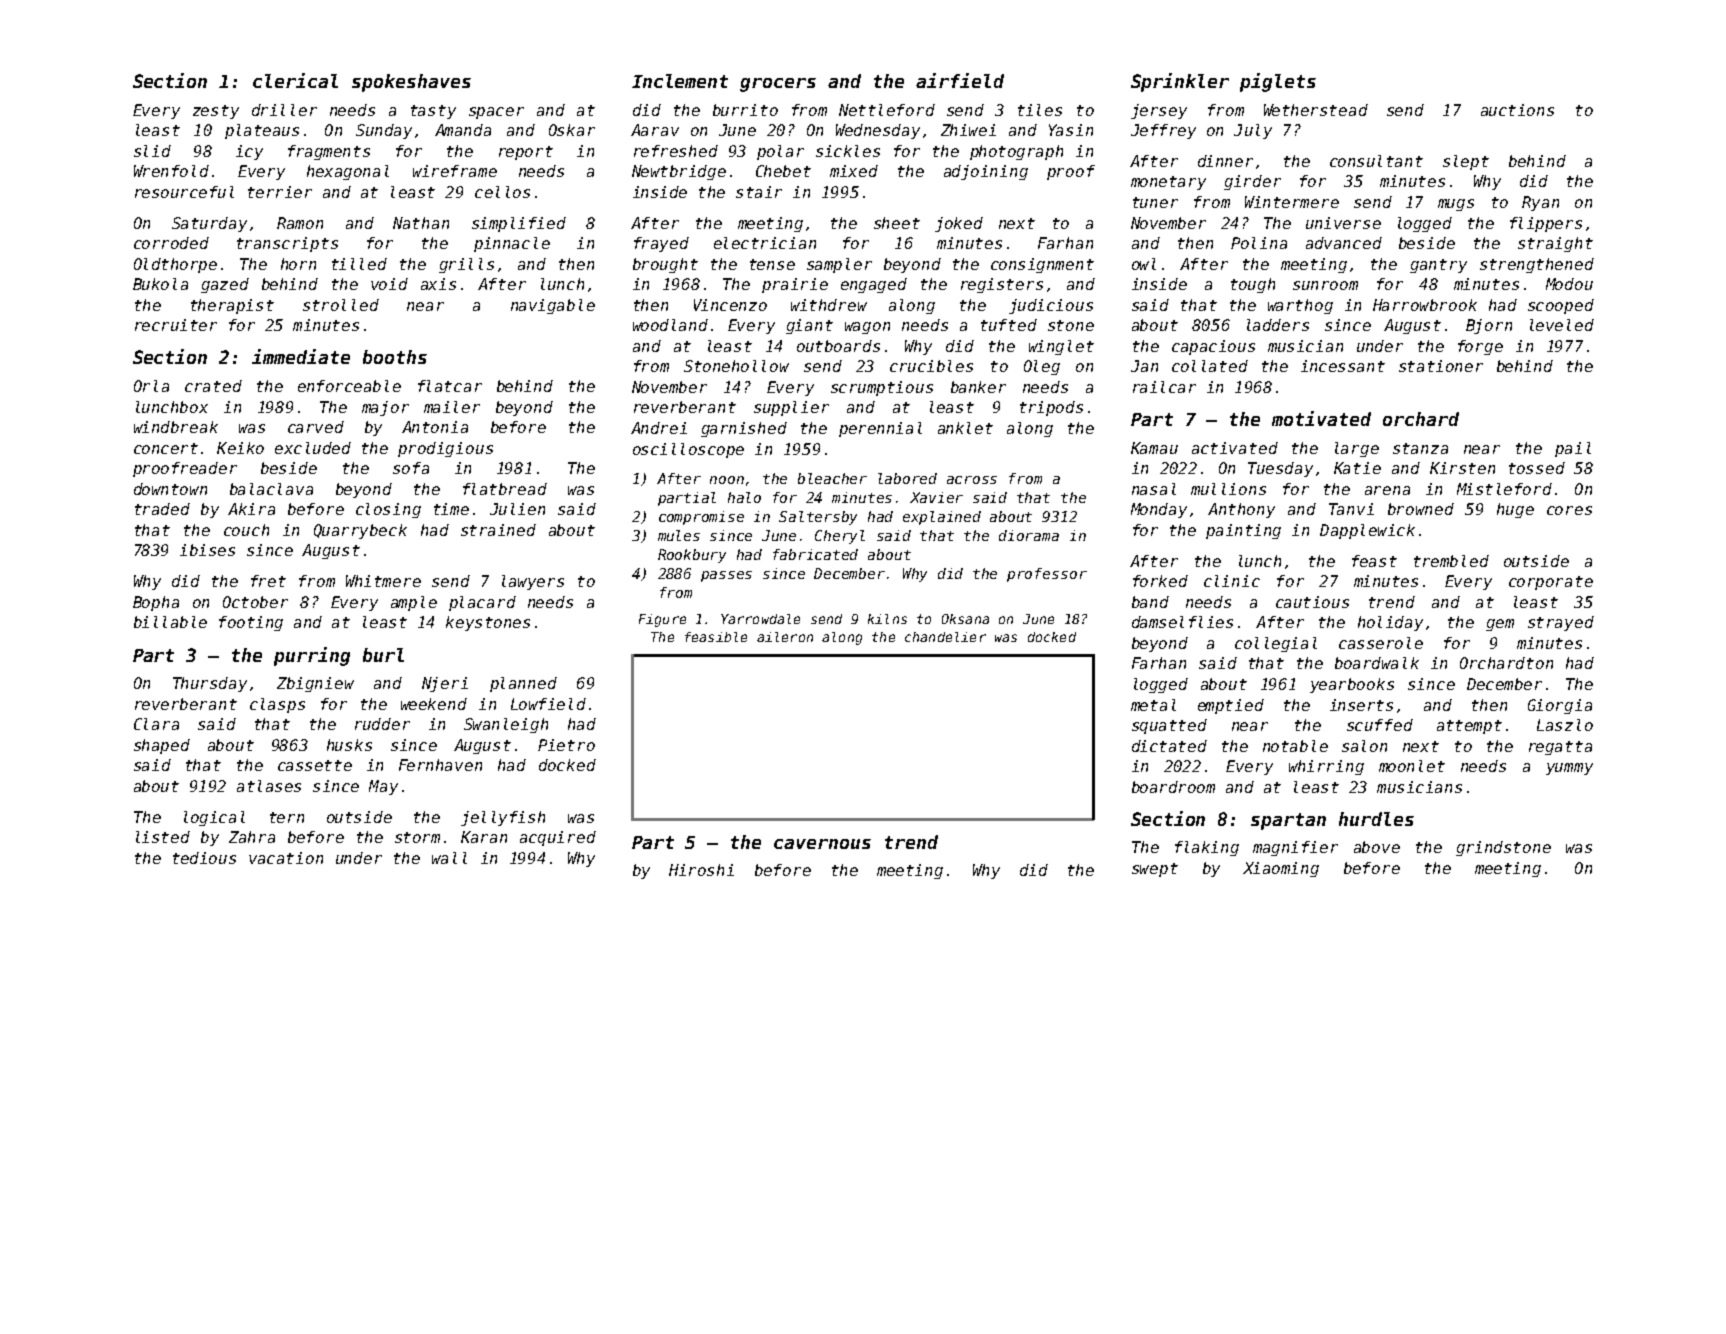 The image size is (1726, 1334). Describe the element at coordinates (822, 844) in the image. I see `cavernous` at that location.
